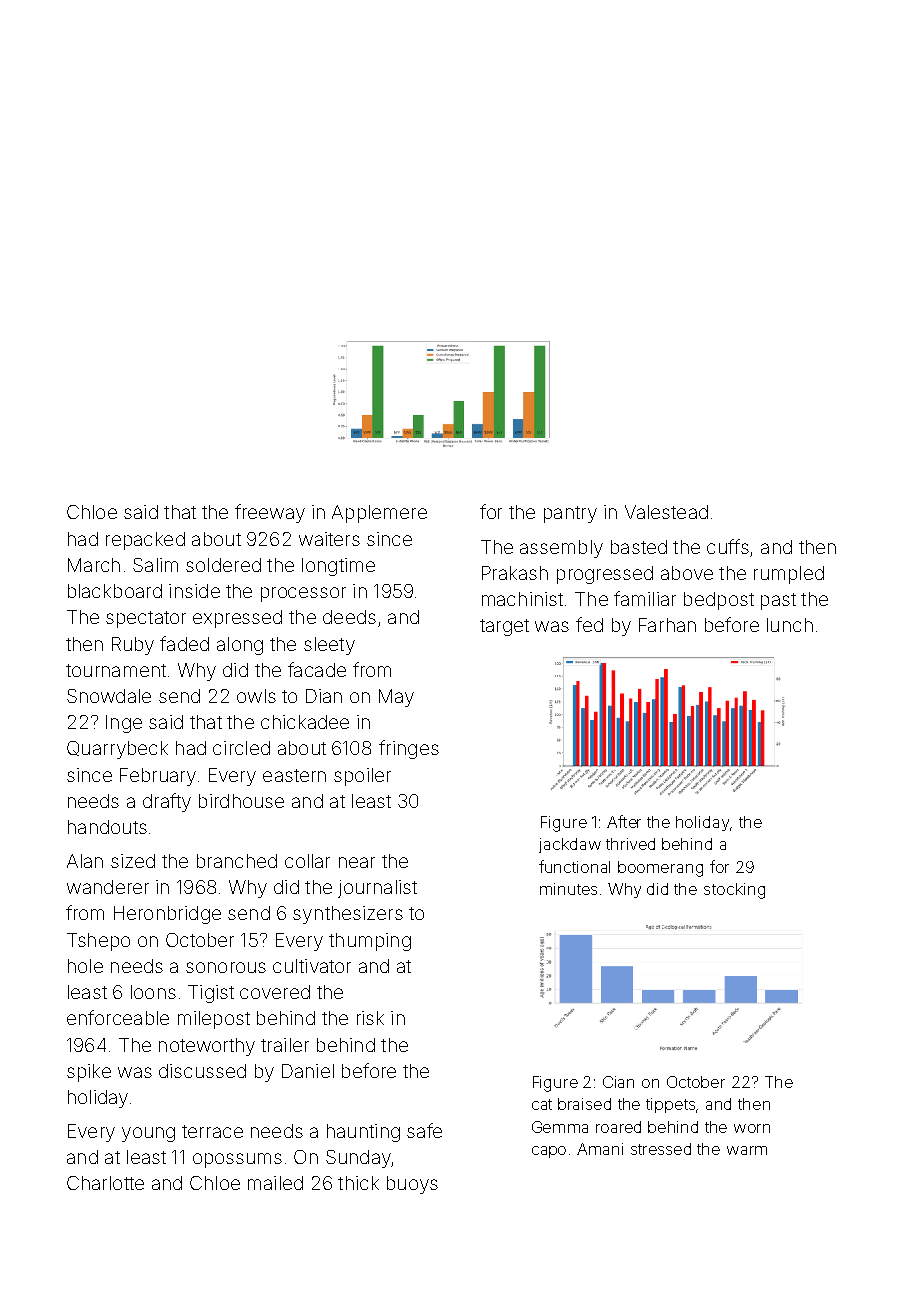 This page has height=1311, width=924. I want to click on bedpost, so click(719, 601).
